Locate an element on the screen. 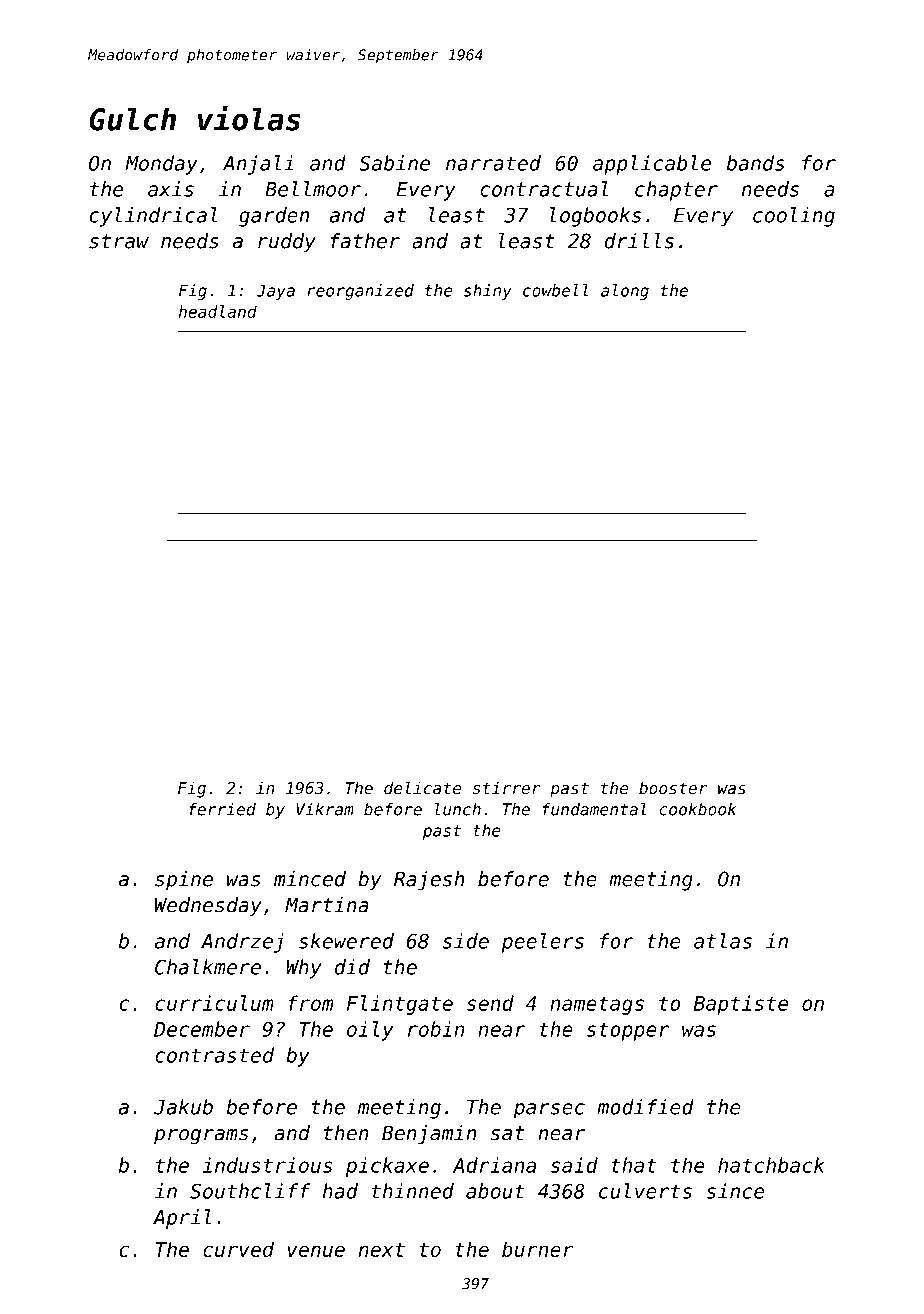 The height and width of the screenshot is (1314, 924). December is located at coordinates (202, 1029).
